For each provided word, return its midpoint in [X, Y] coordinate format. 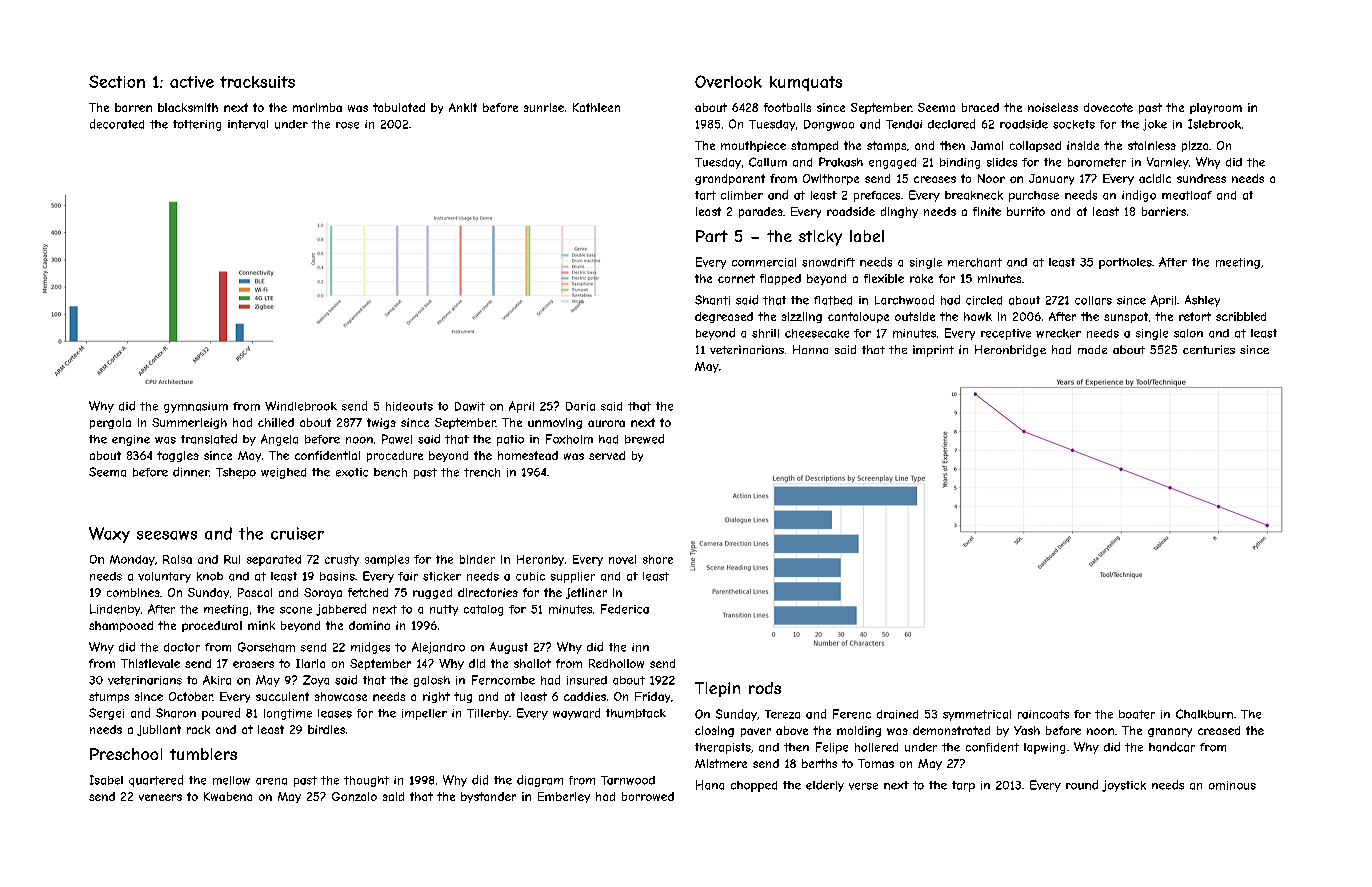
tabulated [399, 107]
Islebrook [1214, 124]
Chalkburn [1204, 714]
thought [366, 781]
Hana [710, 785]
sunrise [544, 107]
